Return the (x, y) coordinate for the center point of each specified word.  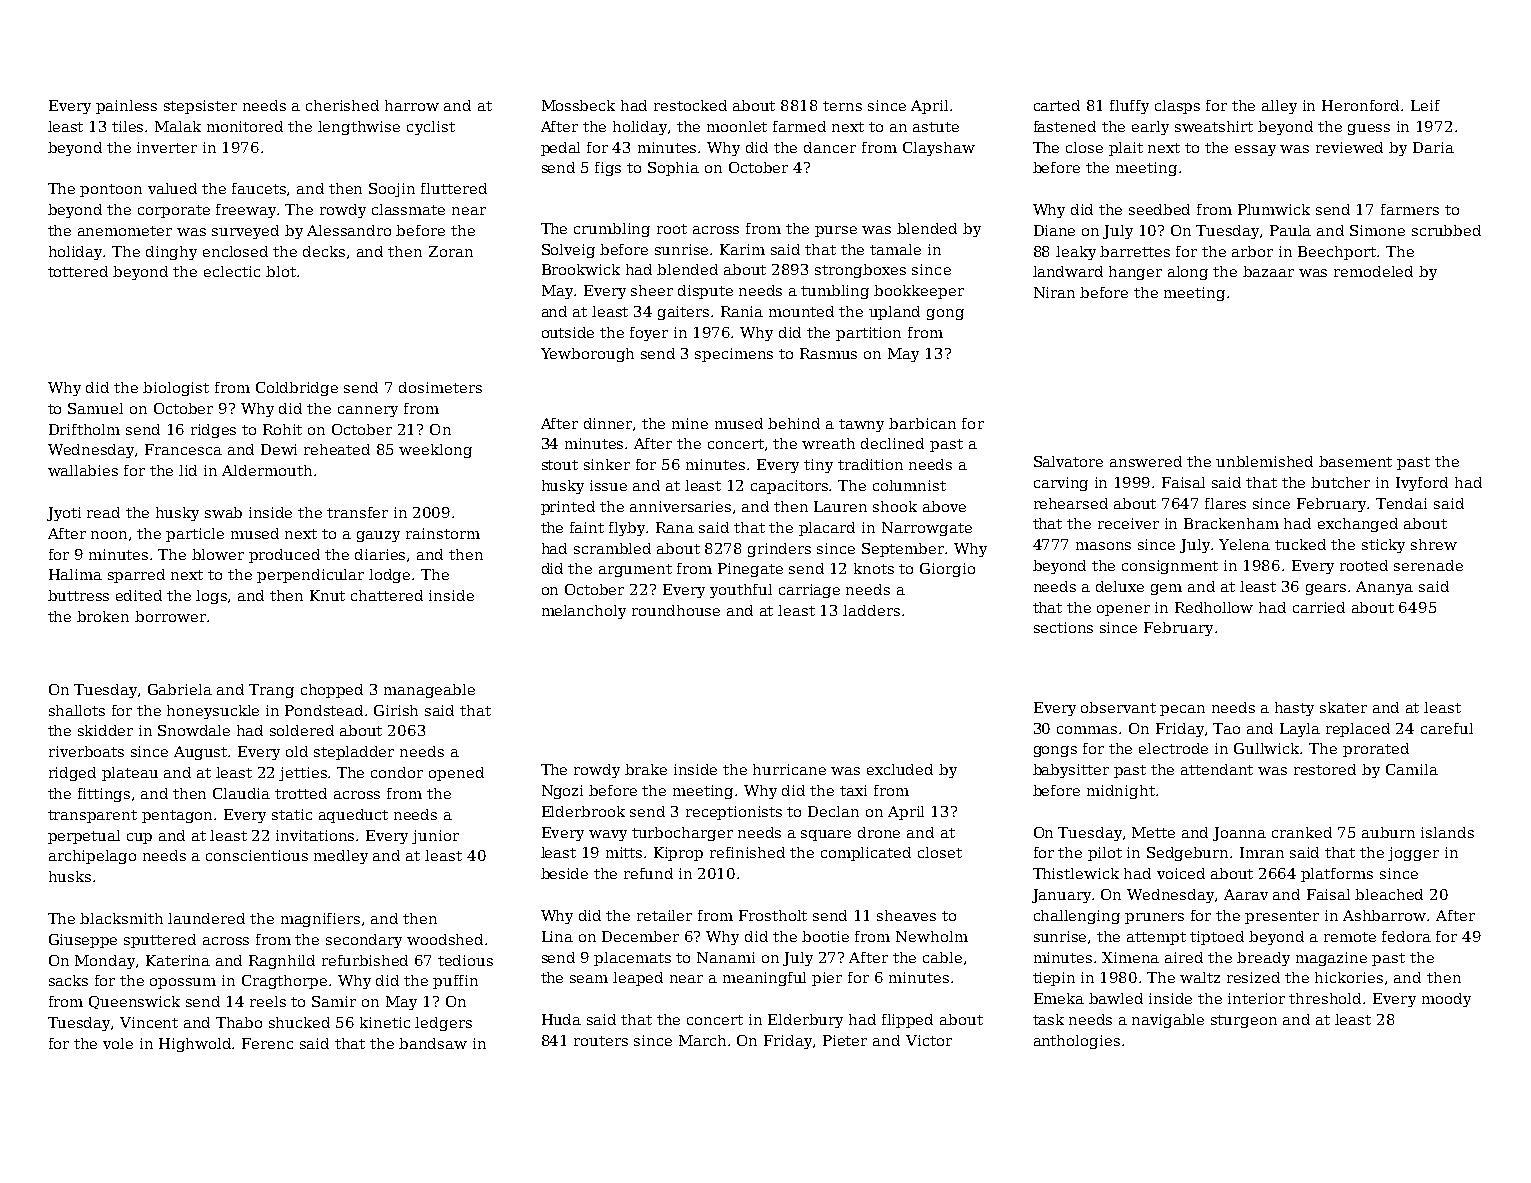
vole (118, 1043)
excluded (900, 769)
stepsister (200, 107)
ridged (72, 774)
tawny (861, 425)
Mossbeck (578, 105)
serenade (1428, 565)
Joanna (1239, 834)
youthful (741, 591)
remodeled (1373, 271)
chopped (332, 691)
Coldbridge (297, 389)
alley (1279, 107)
